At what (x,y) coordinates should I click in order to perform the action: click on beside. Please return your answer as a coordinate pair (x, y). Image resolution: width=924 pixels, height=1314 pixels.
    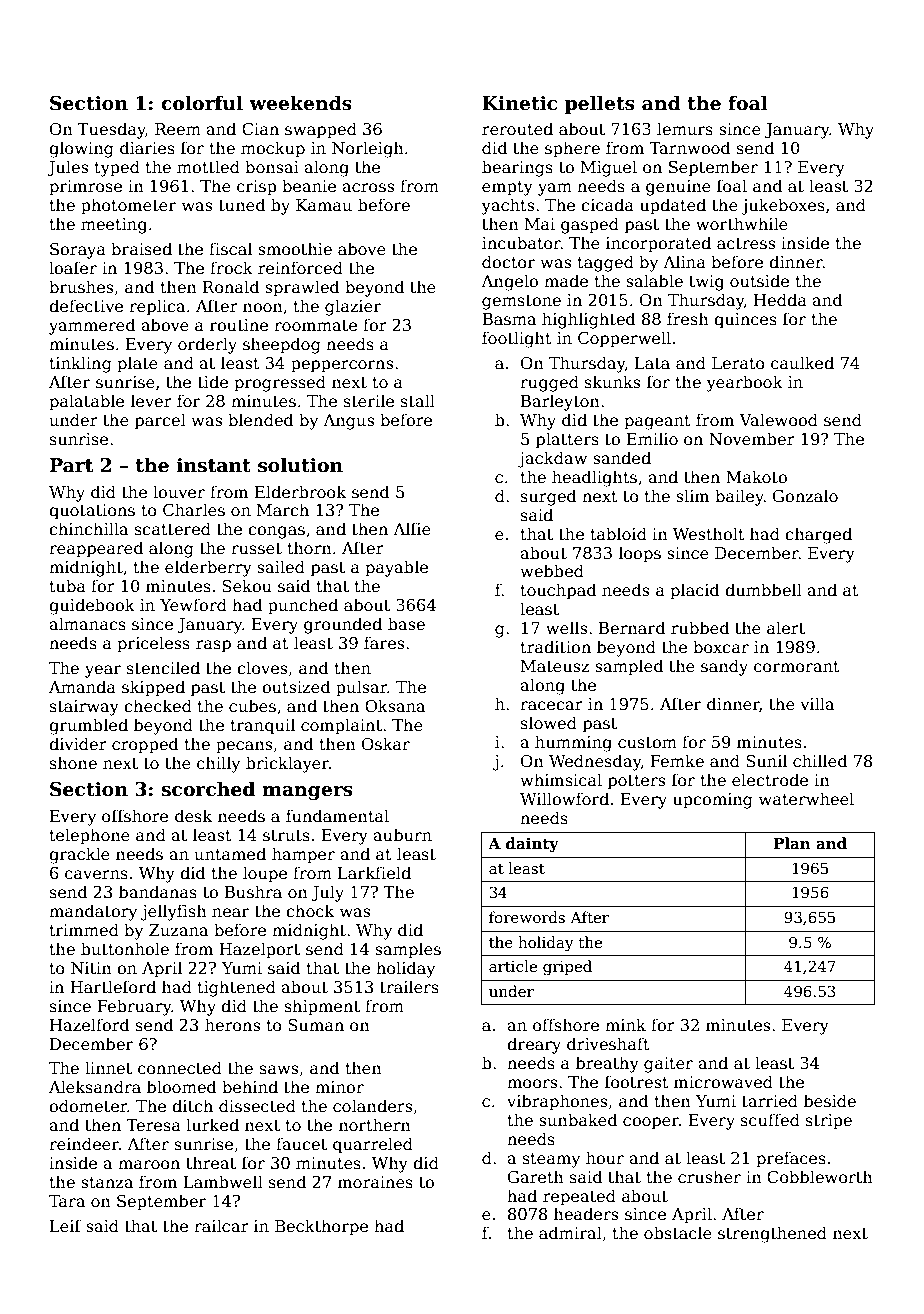
    Looking at the image, I should click on (830, 1101).
